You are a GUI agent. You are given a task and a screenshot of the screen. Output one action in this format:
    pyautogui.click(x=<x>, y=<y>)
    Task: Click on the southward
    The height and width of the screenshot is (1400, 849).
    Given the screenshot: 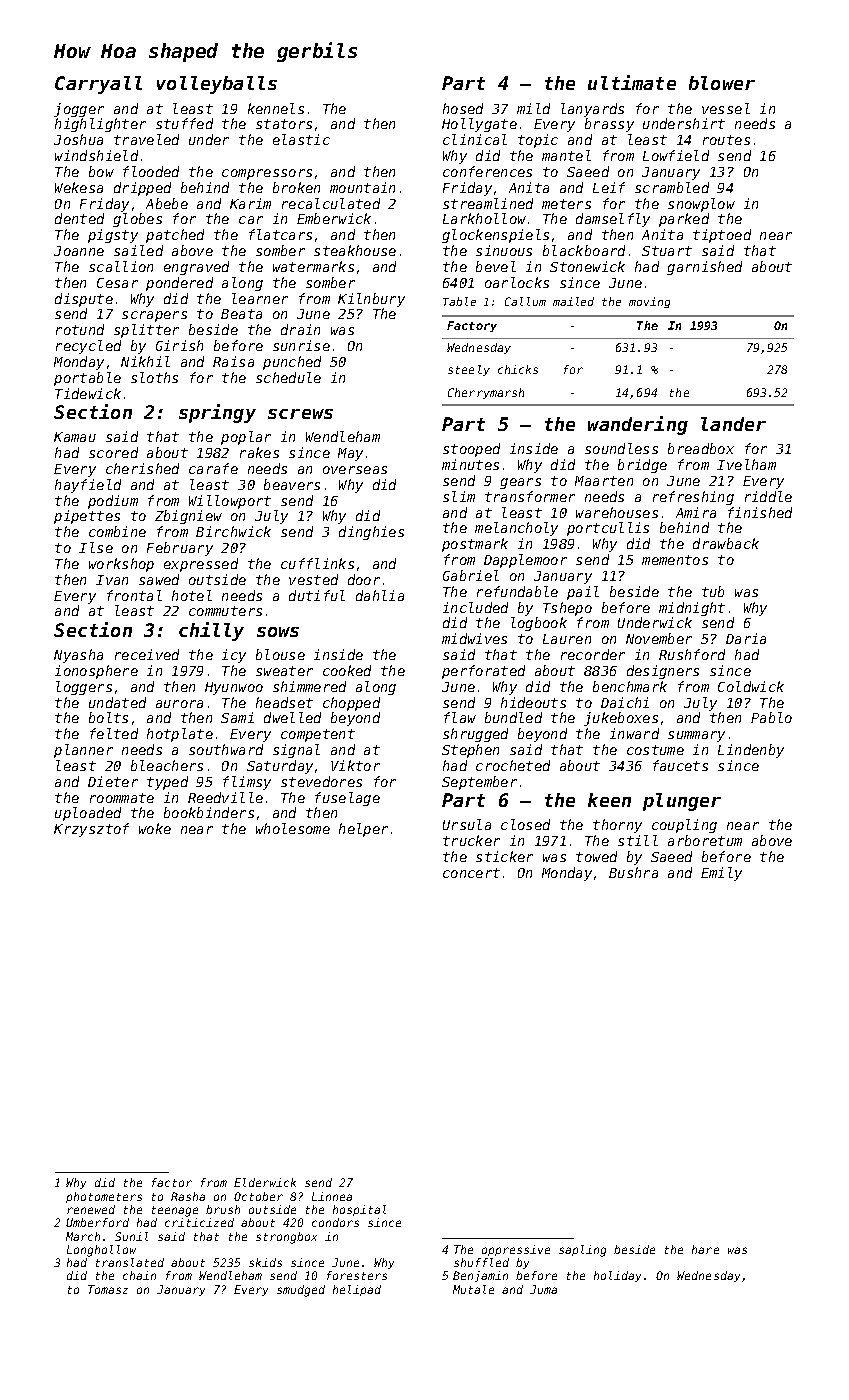 What is the action you would take?
    pyautogui.click(x=226, y=749)
